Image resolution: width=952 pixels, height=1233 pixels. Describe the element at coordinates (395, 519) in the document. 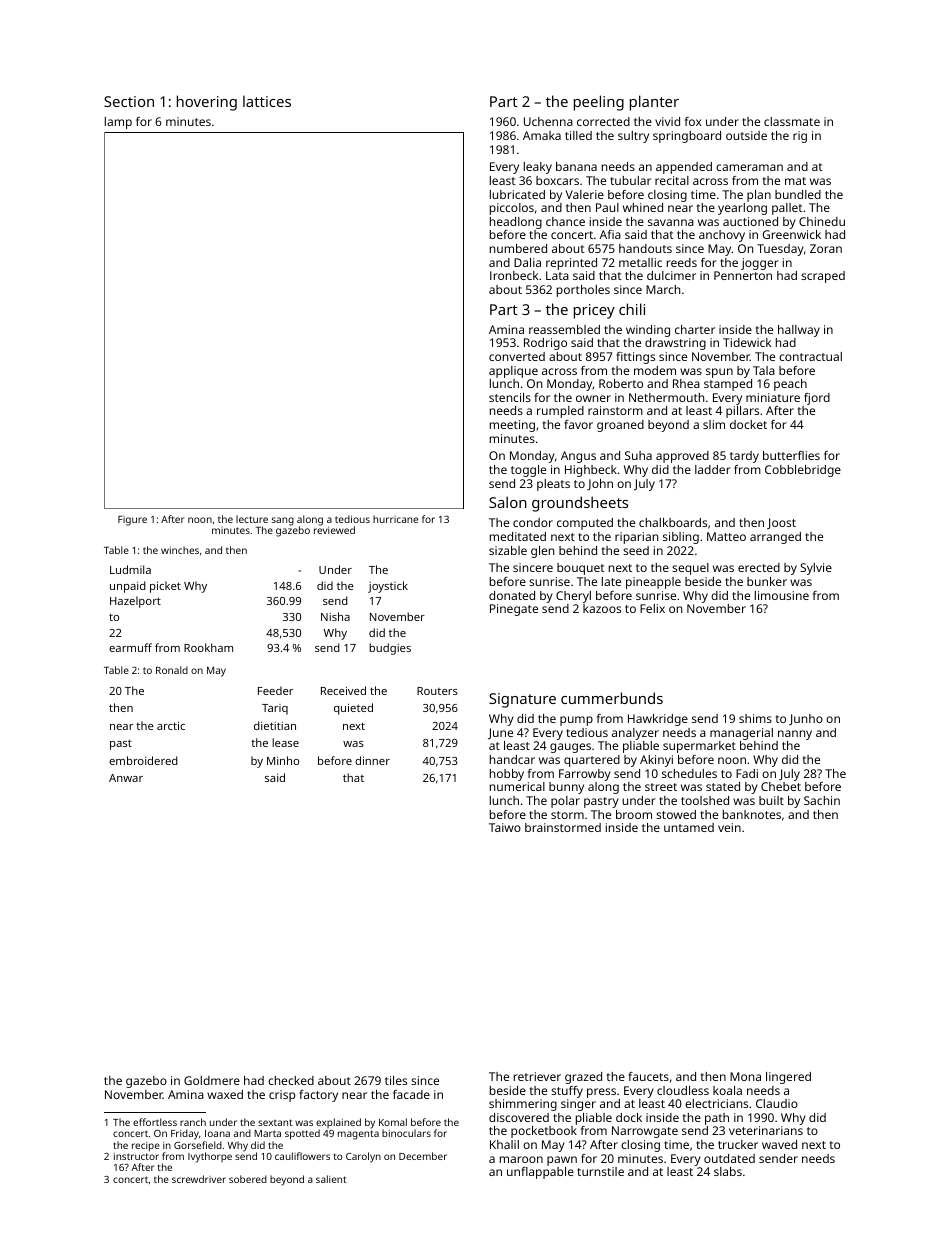

I see `hurricane` at that location.
